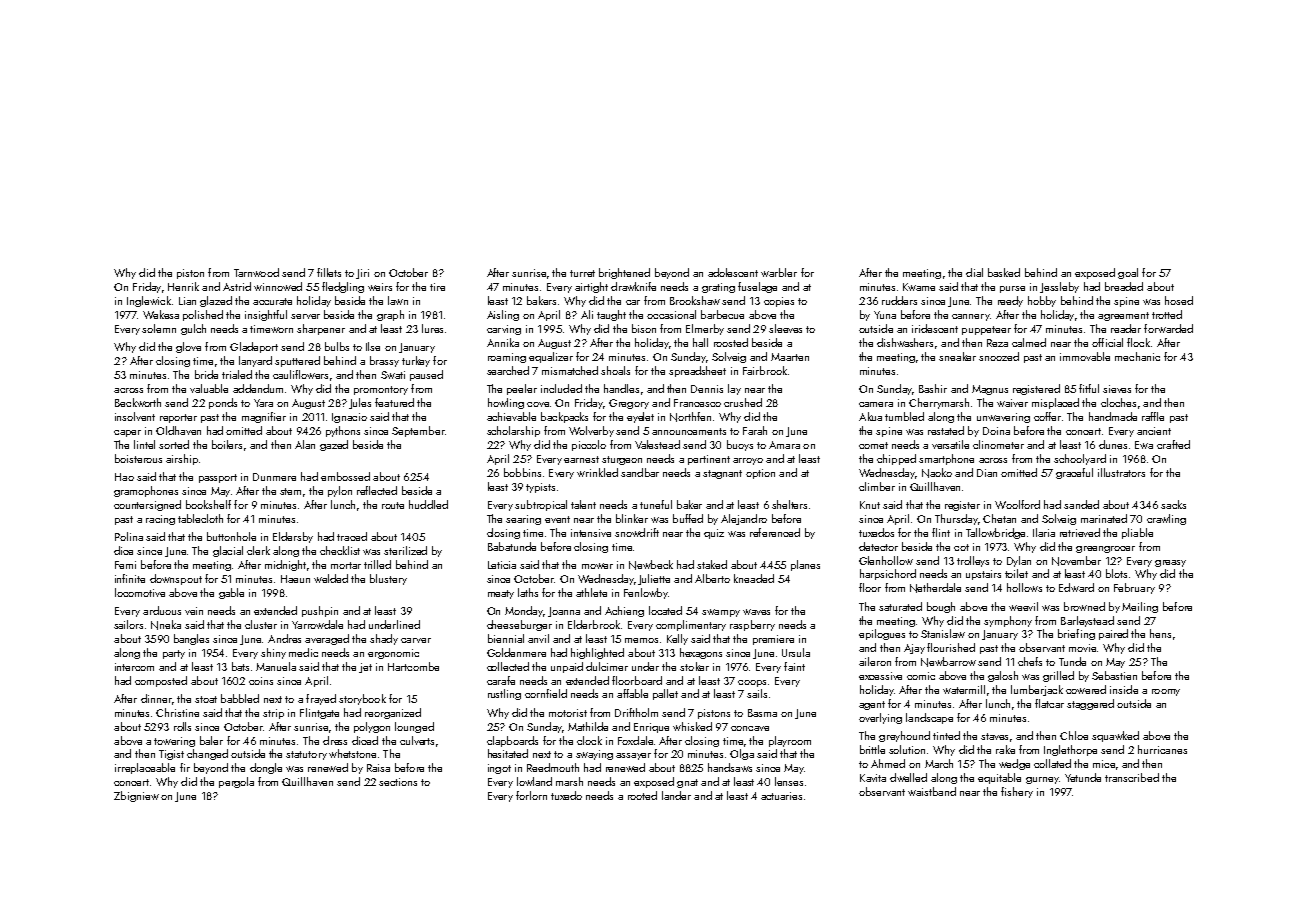 The width and height of the document is (1308, 924). What do you see at coordinates (349, 418) in the document?
I see `Ignacio` at bounding box center [349, 418].
